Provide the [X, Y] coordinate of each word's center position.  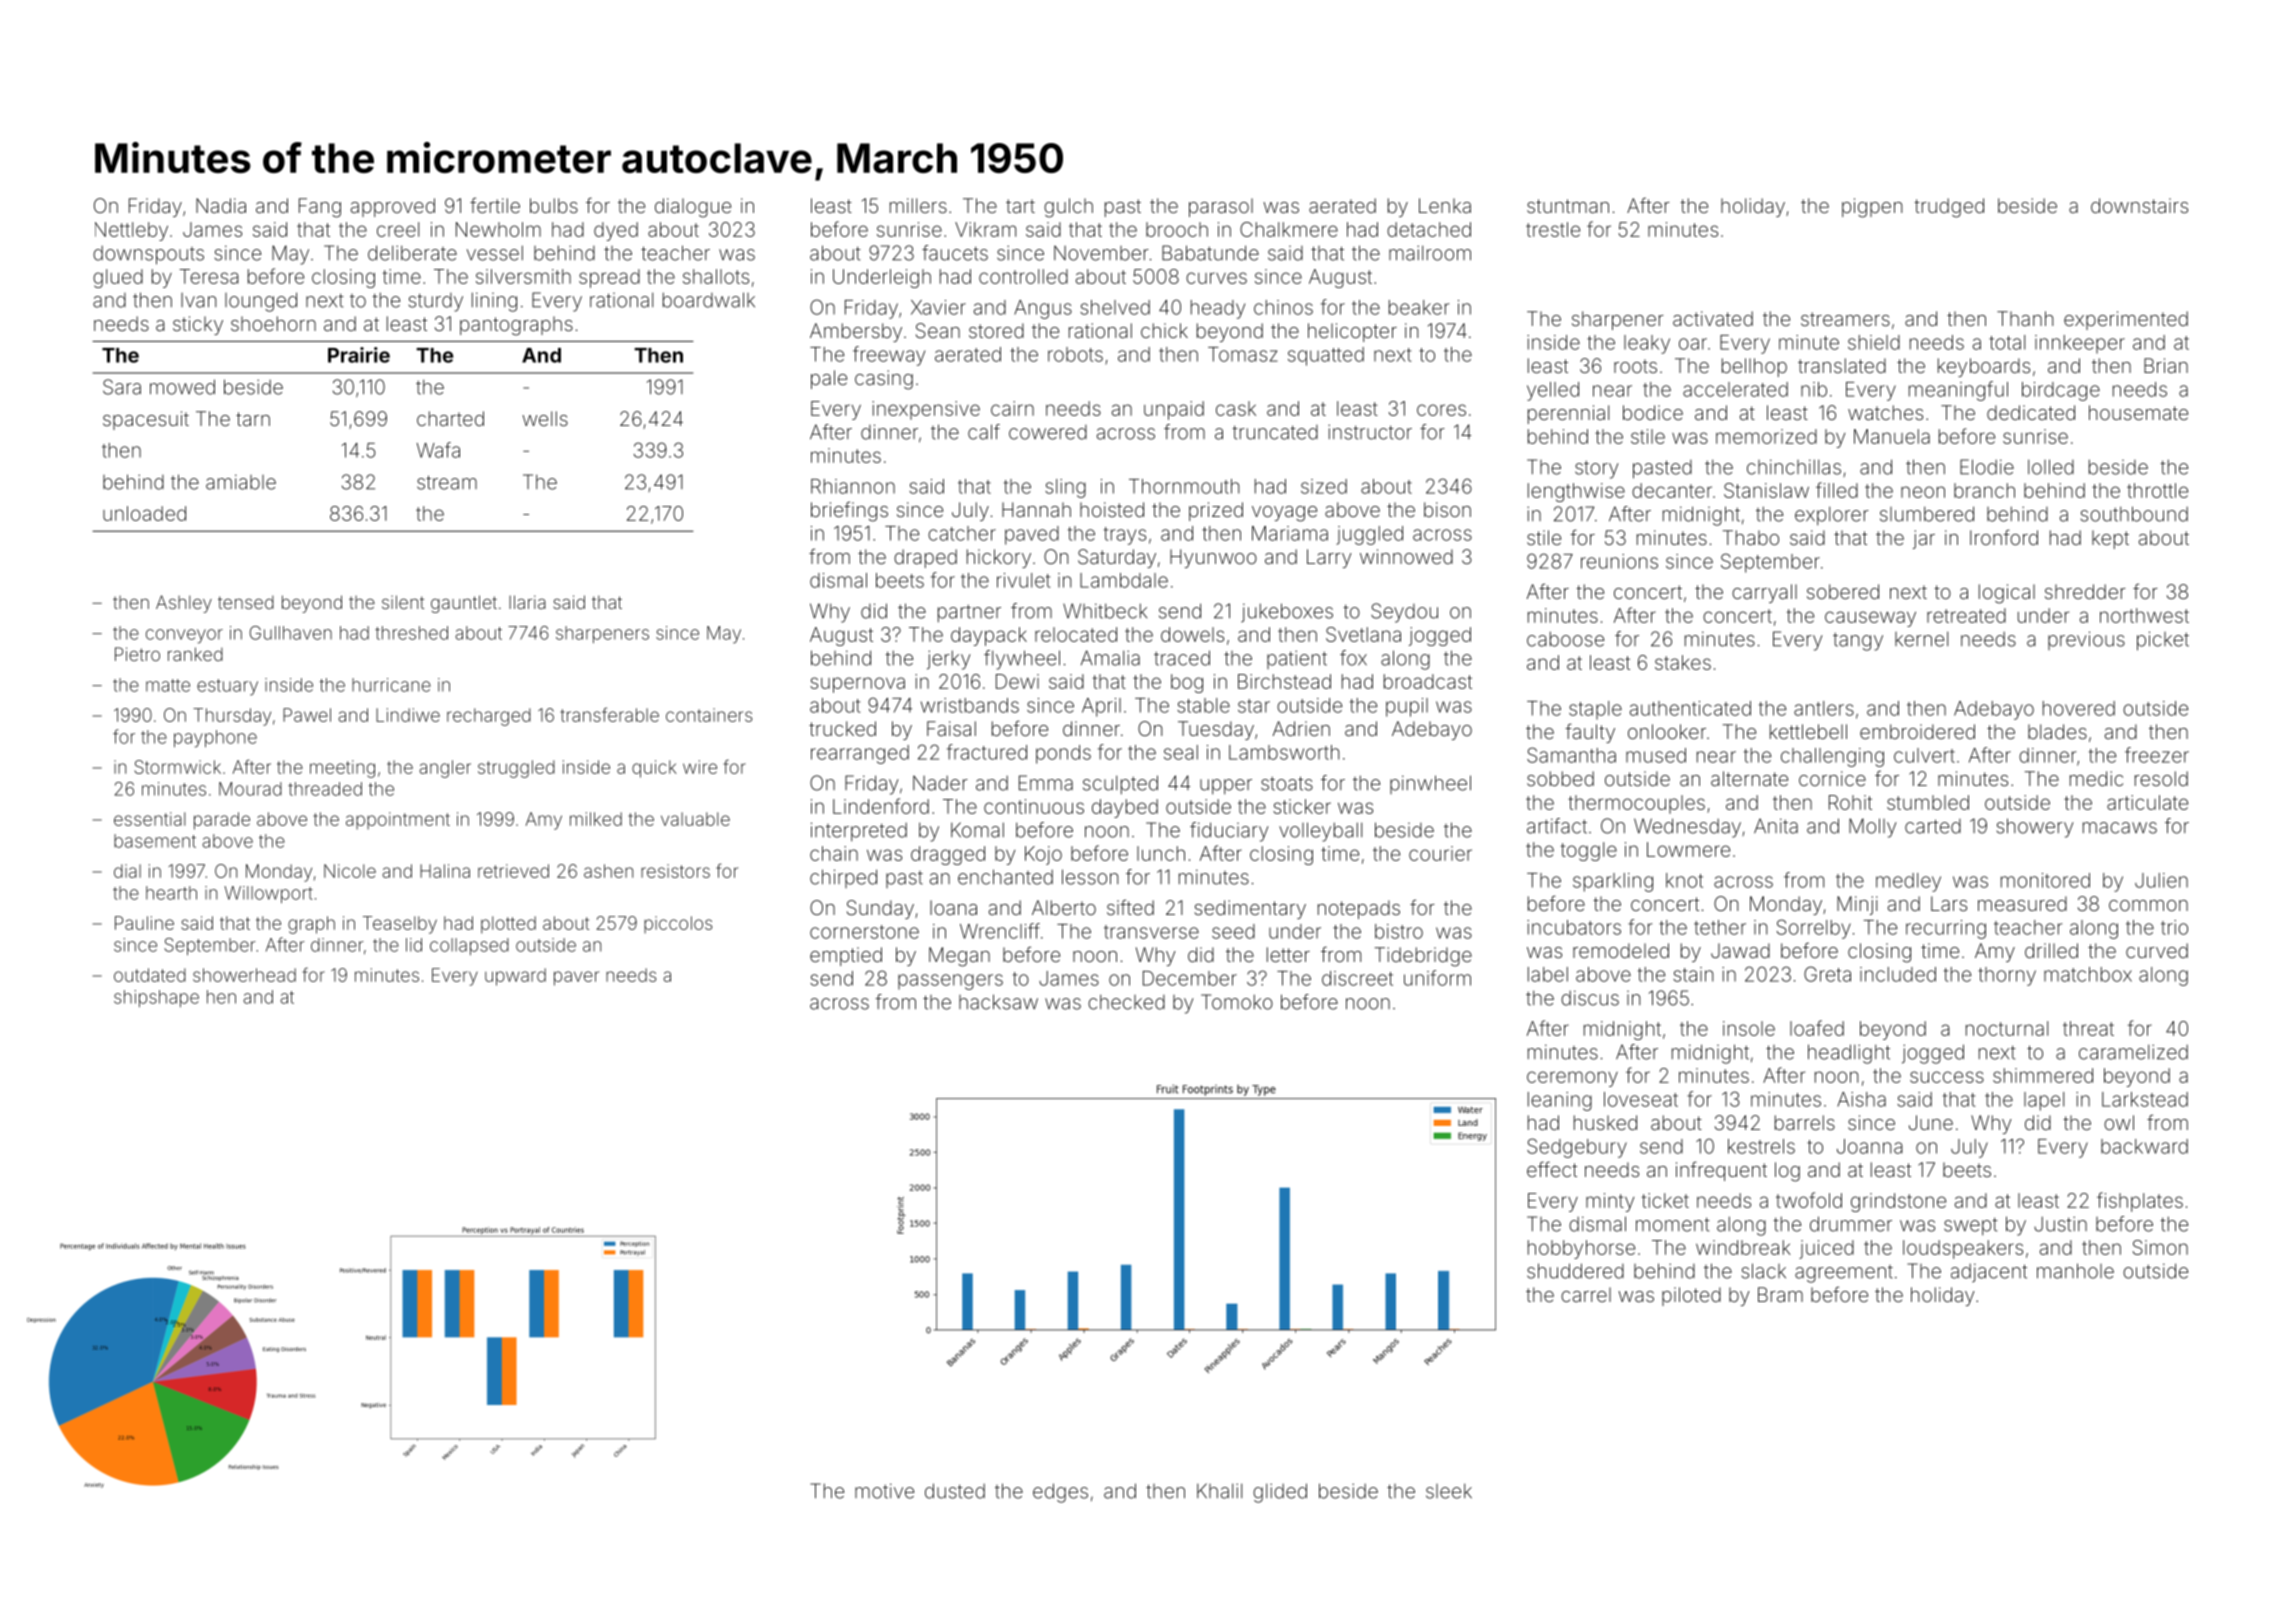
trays [1125, 536]
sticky [198, 325]
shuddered [1575, 1271]
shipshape [156, 998]
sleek [1449, 1491]
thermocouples [1636, 804]
